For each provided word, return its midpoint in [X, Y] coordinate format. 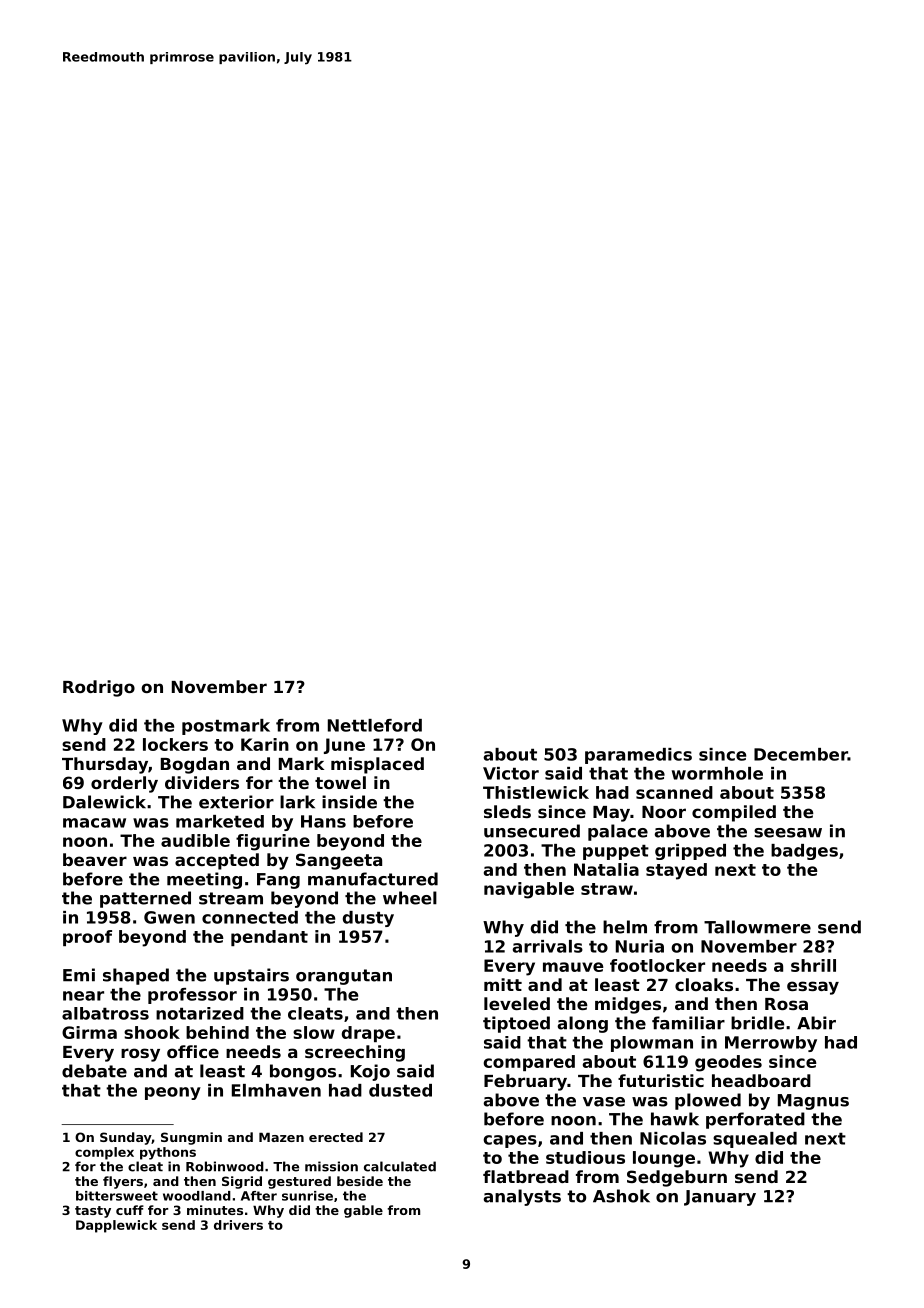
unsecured [532, 831]
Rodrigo [99, 688]
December [801, 754]
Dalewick [104, 802]
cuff [130, 1210]
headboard [761, 1080]
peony [173, 1093]
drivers [238, 1225]
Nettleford [375, 725]
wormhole [717, 773]
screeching [355, 1053]
